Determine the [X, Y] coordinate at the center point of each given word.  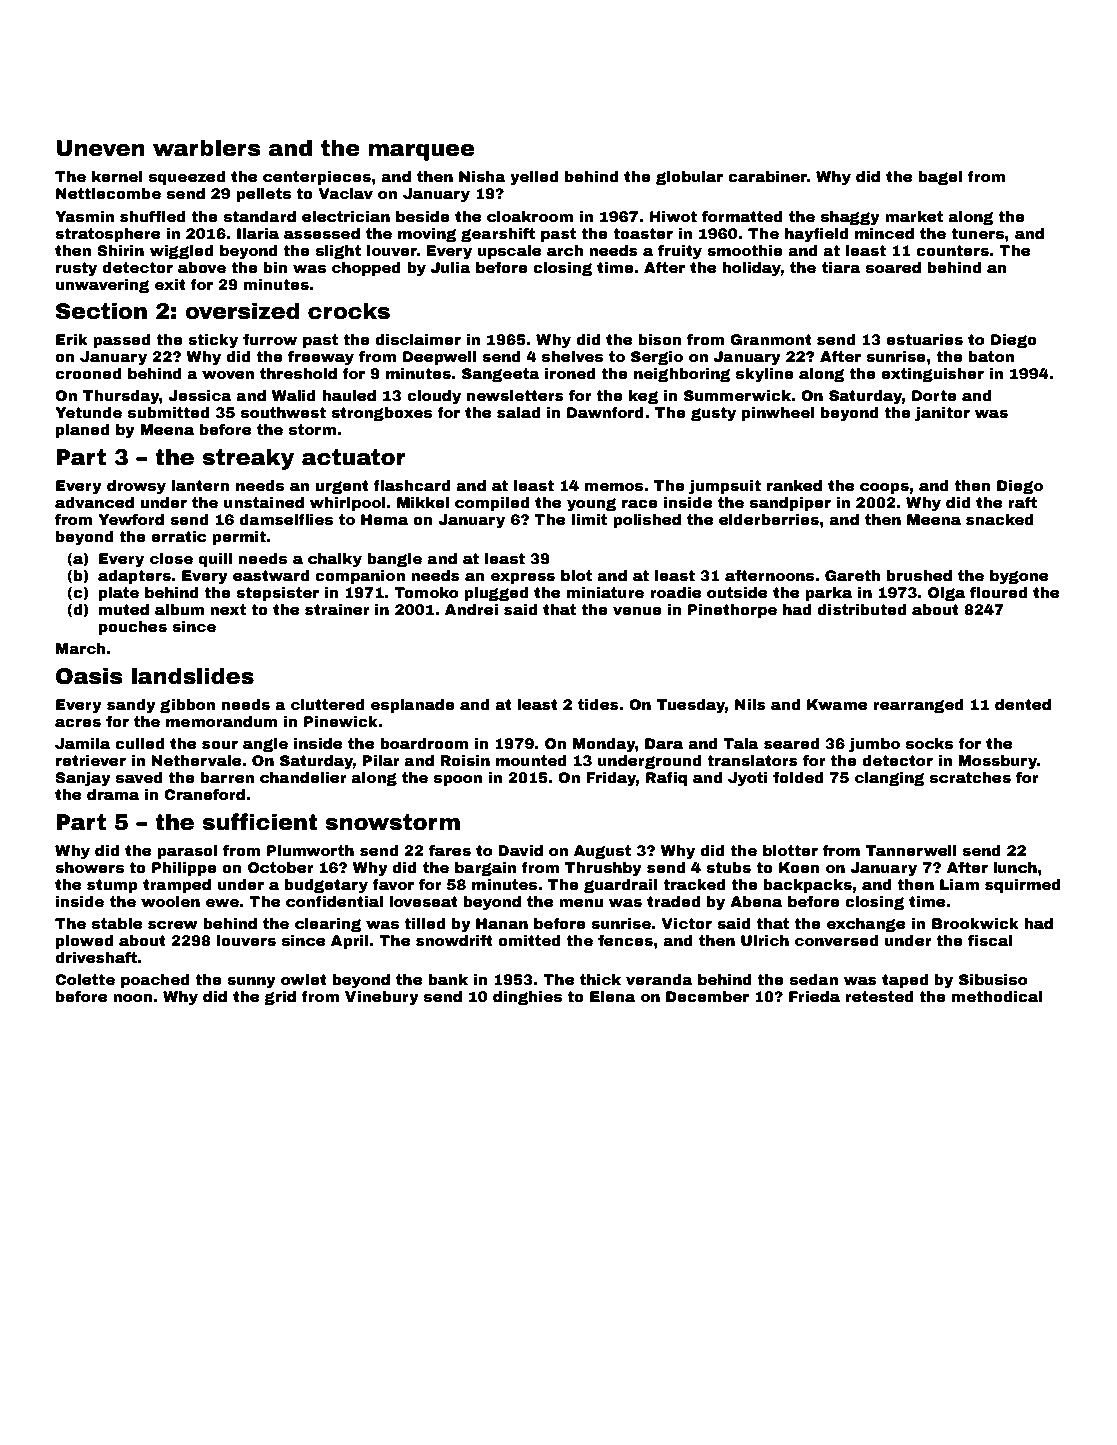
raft [1022, 502]
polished [647, 521]
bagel [940, 178]
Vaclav [346, 193]
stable [117, 923]
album [179, 609]
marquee [421, 152]
